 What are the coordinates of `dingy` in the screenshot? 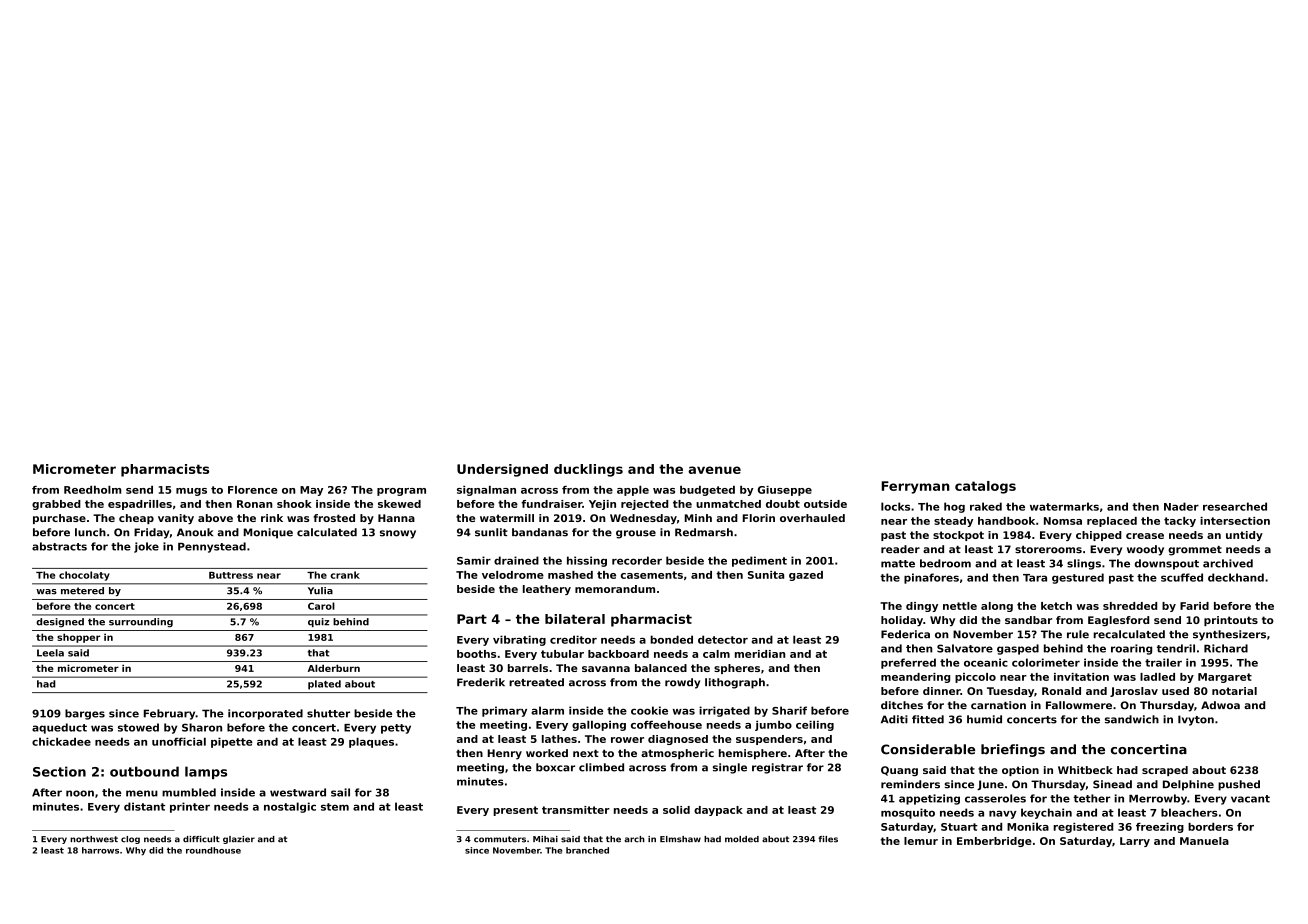 It's located at (922, 607).
